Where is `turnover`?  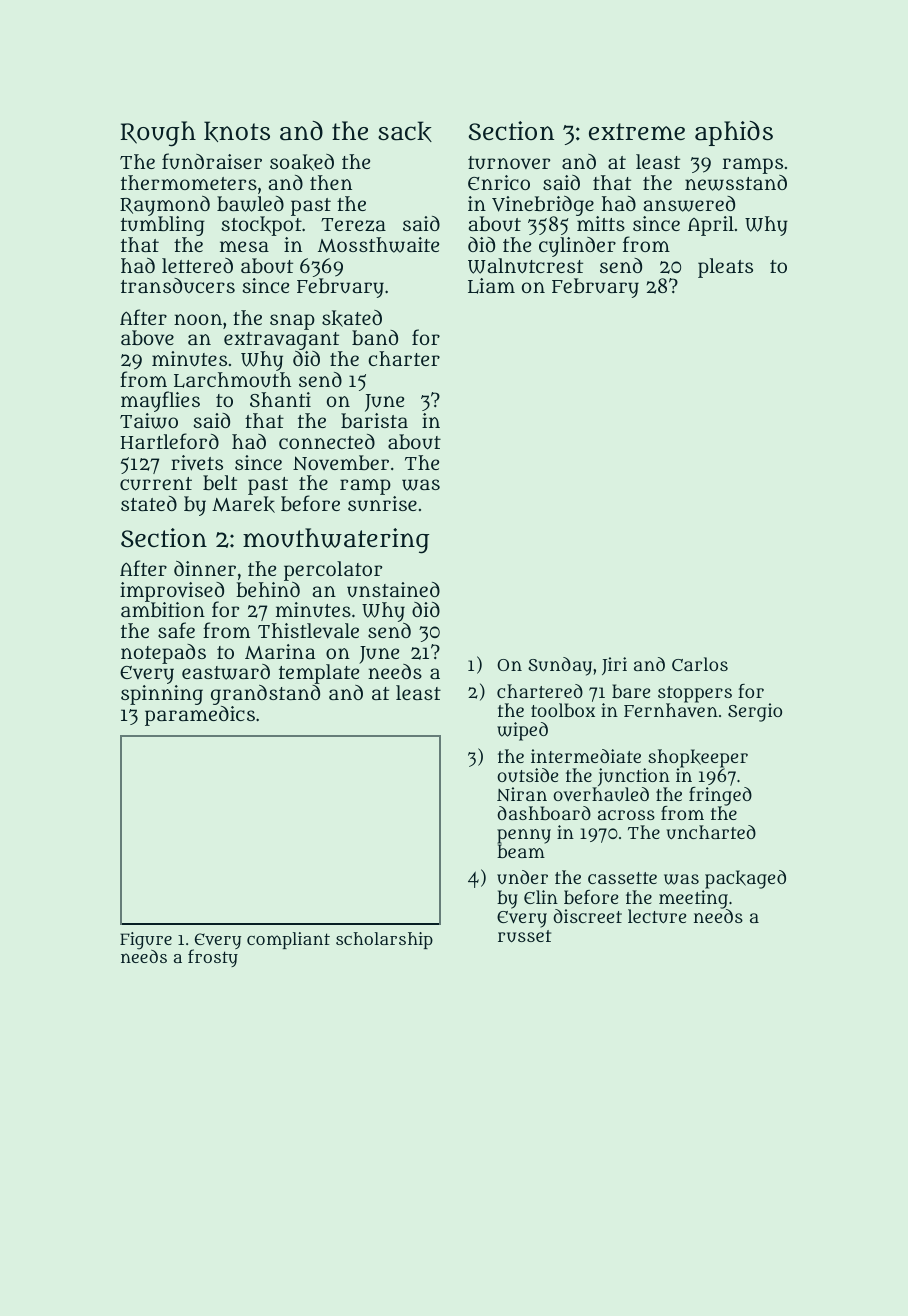
turnover is located at coordinates (509, 163).
